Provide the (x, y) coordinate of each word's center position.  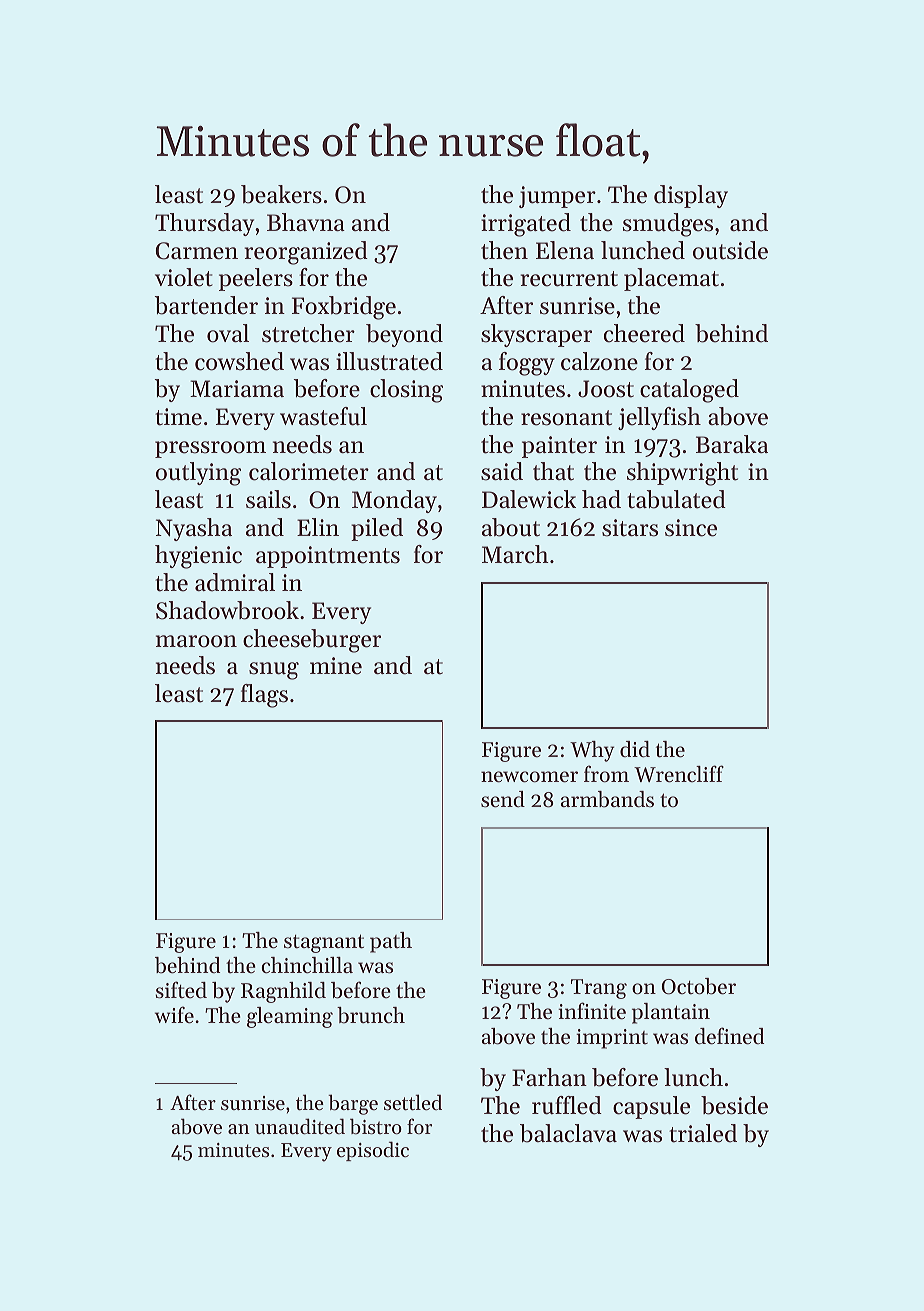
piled (377, 529)
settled (413, 1102)
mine (336, 666)
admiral (235, 582)
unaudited (300, 1126)
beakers (281, 194)
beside (734, 1105)
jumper (557, 197)
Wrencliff (679, 774)
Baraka (732, 444)
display (691, 196)
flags (264, 696)
